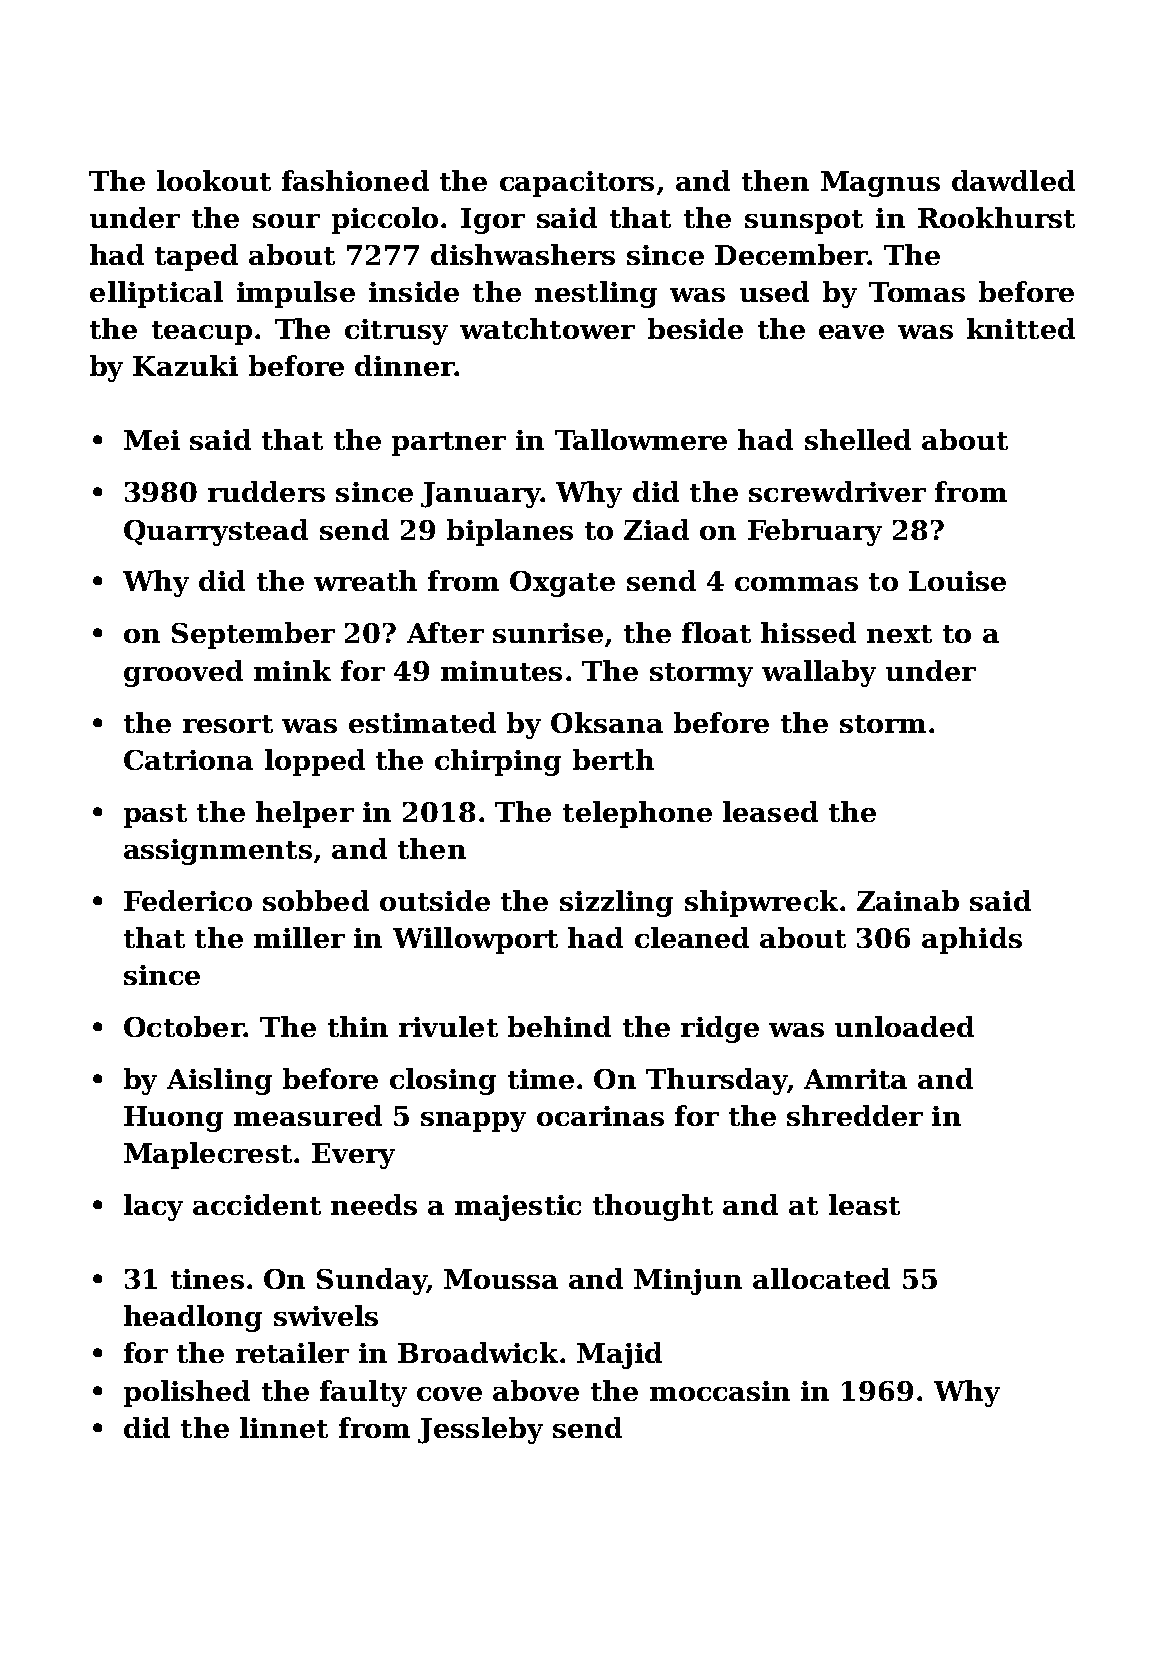 This screenshot has width=1165, height=1654. Describe the element at coordinates (445, 632) in the screenshot. I see `After` at that location.
